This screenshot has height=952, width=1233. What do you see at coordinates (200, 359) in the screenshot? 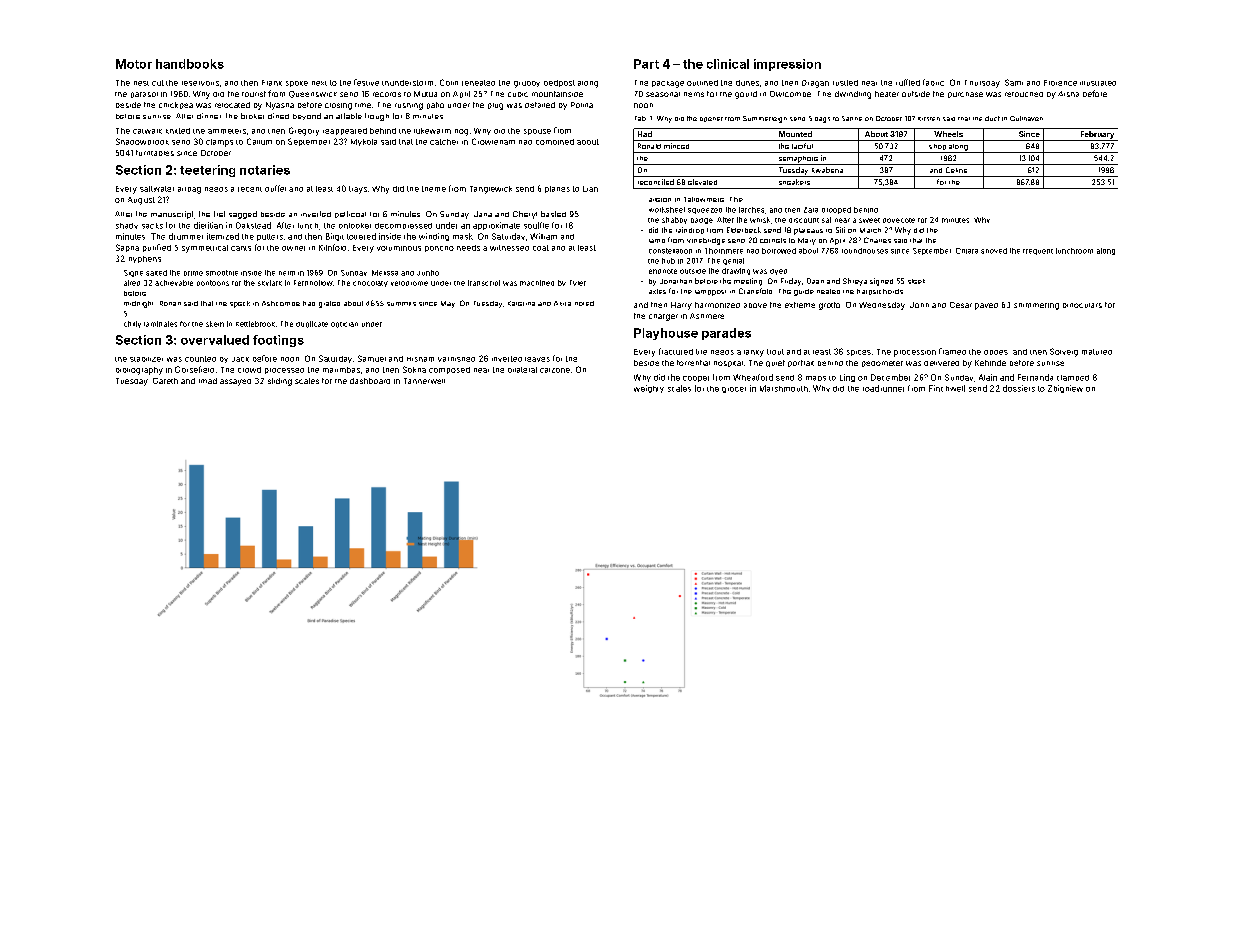
I see `counted` at bounding box center [200, 359].
